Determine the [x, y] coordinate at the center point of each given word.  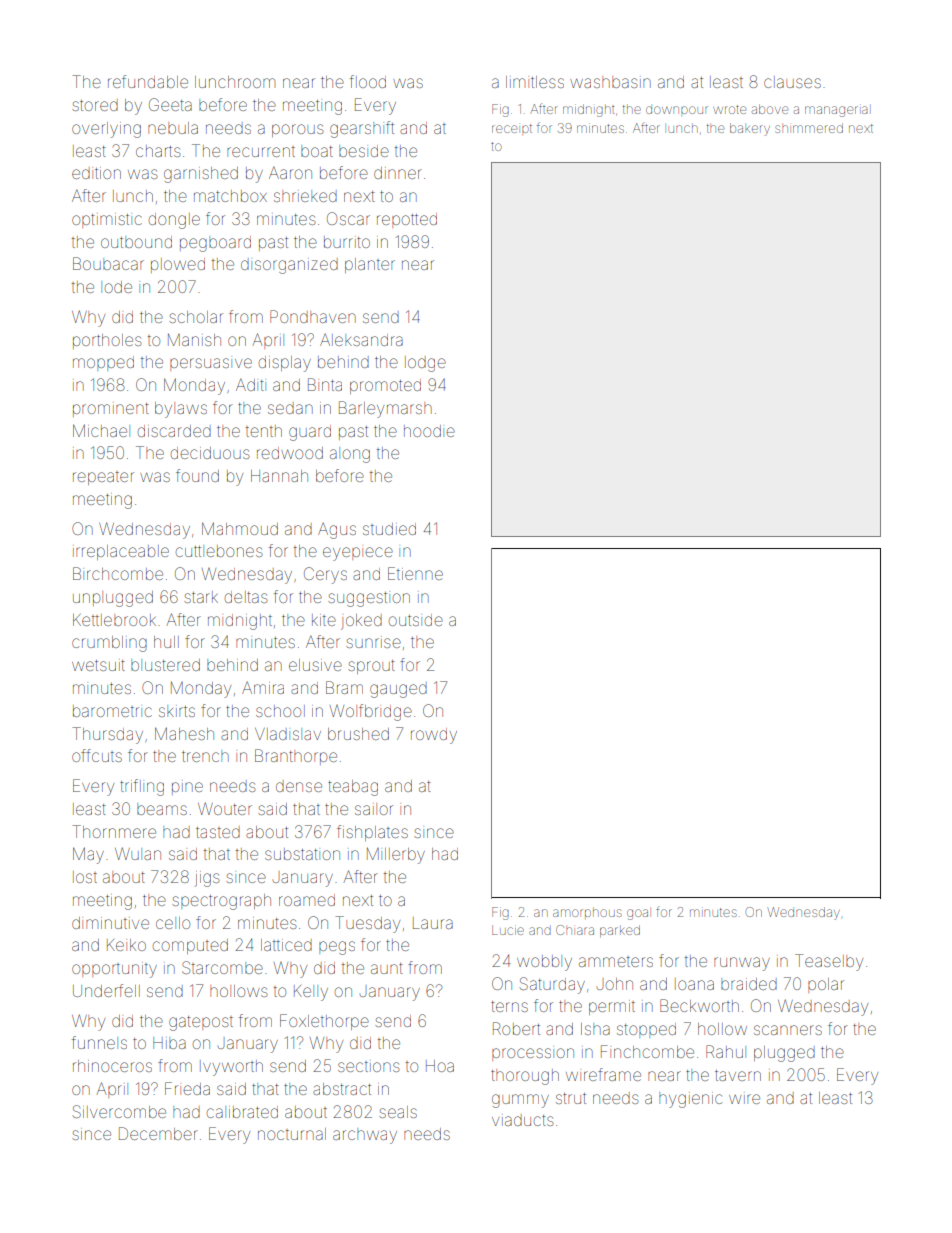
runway [742, 964]
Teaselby [829, 962]
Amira [263, 688]
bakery [750, 129]
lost [85, 877]
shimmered [809, 128]
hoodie [429, 431]
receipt [512, 128]
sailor [374, 809]
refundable [148, 81]
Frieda [187, 1088]
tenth [264, 431]
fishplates [372, 833]
